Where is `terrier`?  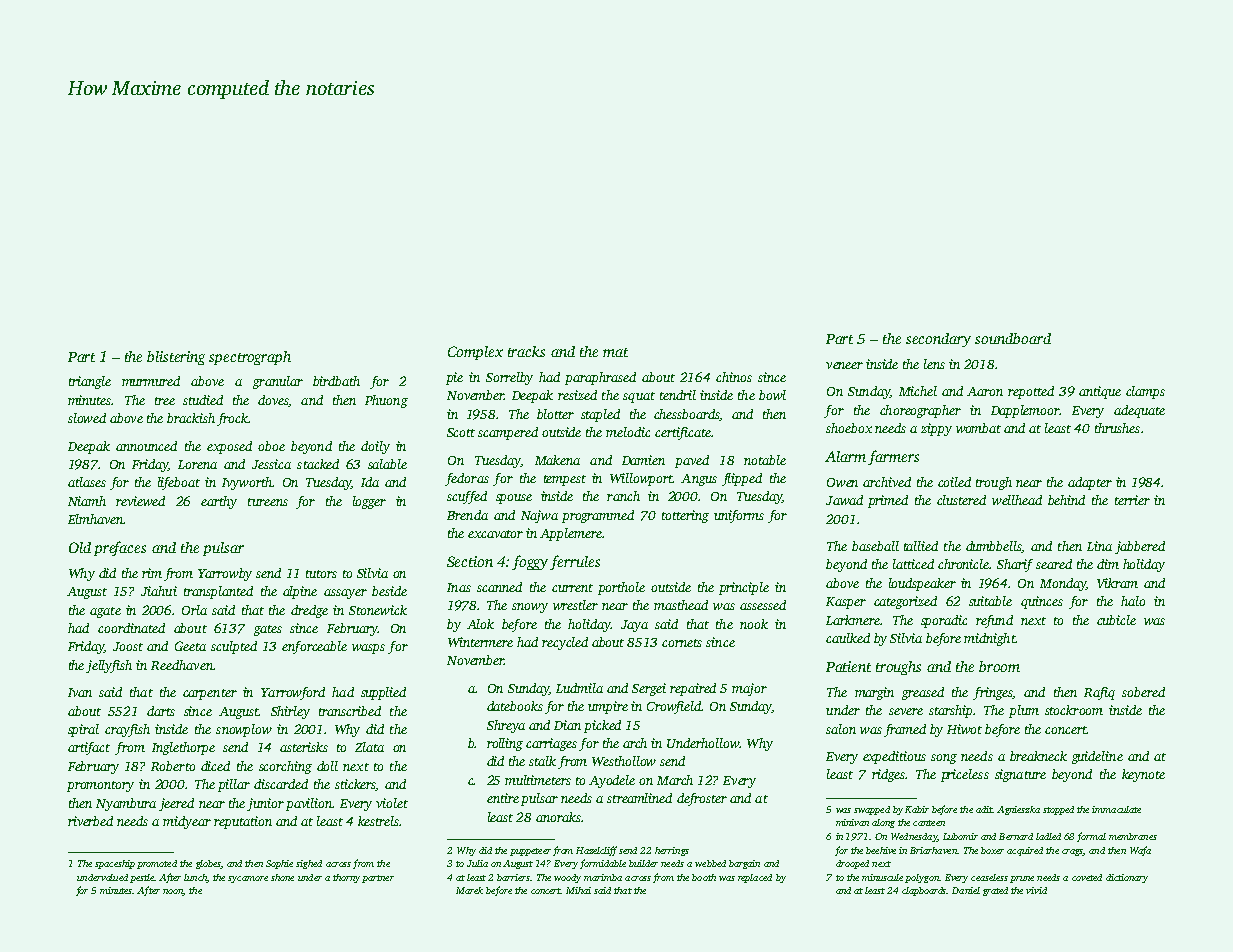
terrier is located at coordinates (1132, 500).
